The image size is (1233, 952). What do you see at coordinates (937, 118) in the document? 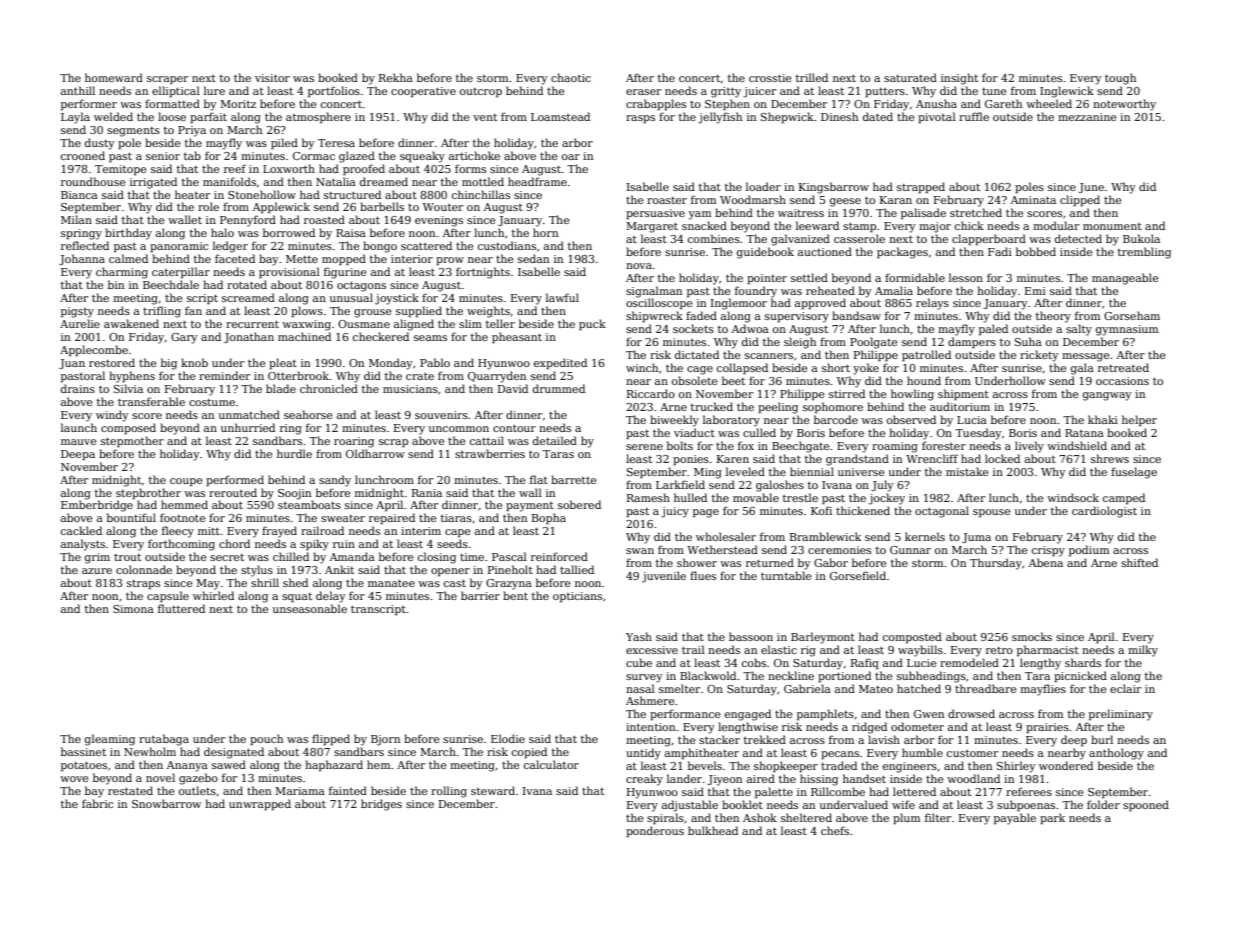
I see `pivotal` at bounding box center [937, 118].
